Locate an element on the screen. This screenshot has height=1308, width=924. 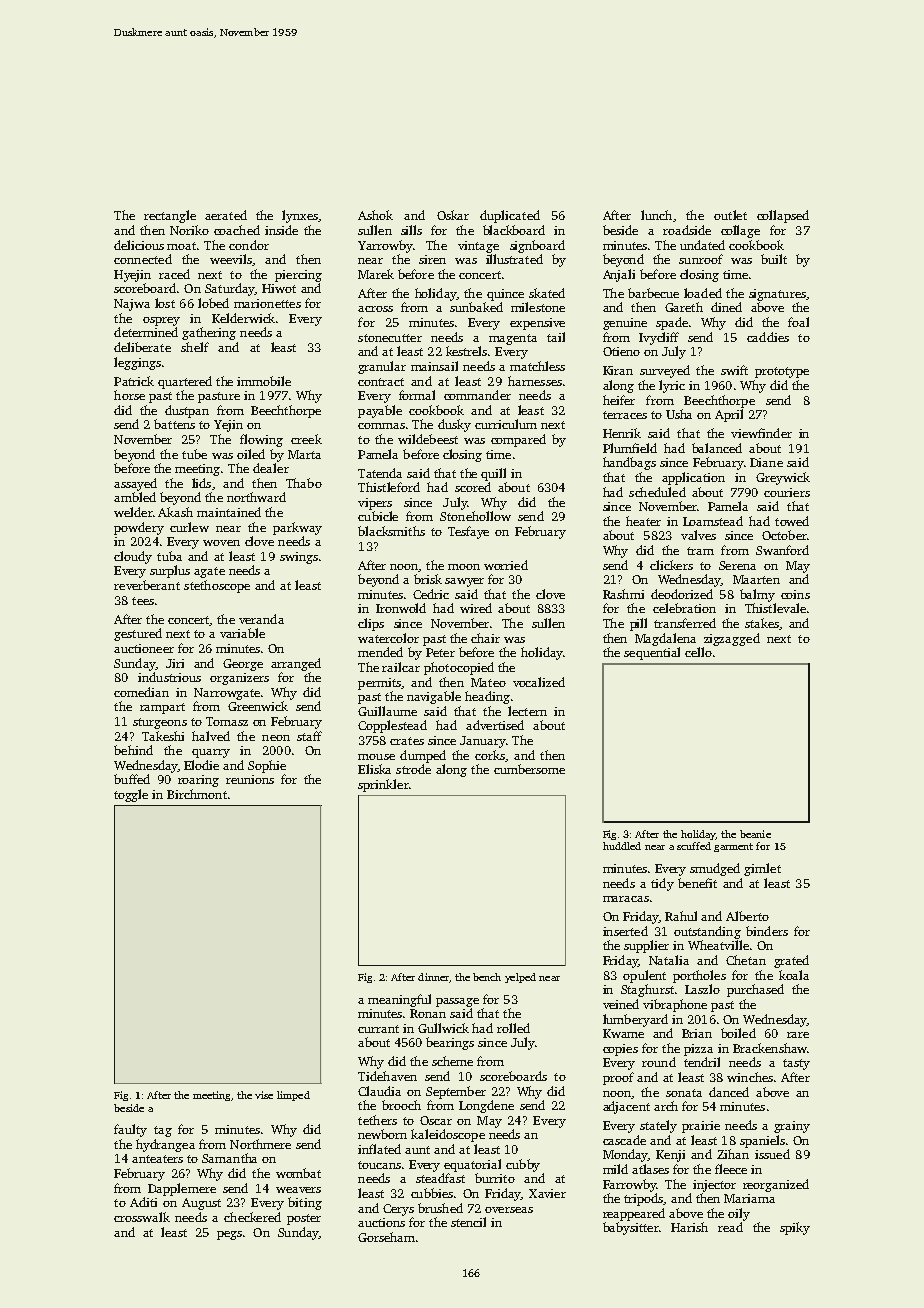
reunions is located at coordinates (250, 779).
